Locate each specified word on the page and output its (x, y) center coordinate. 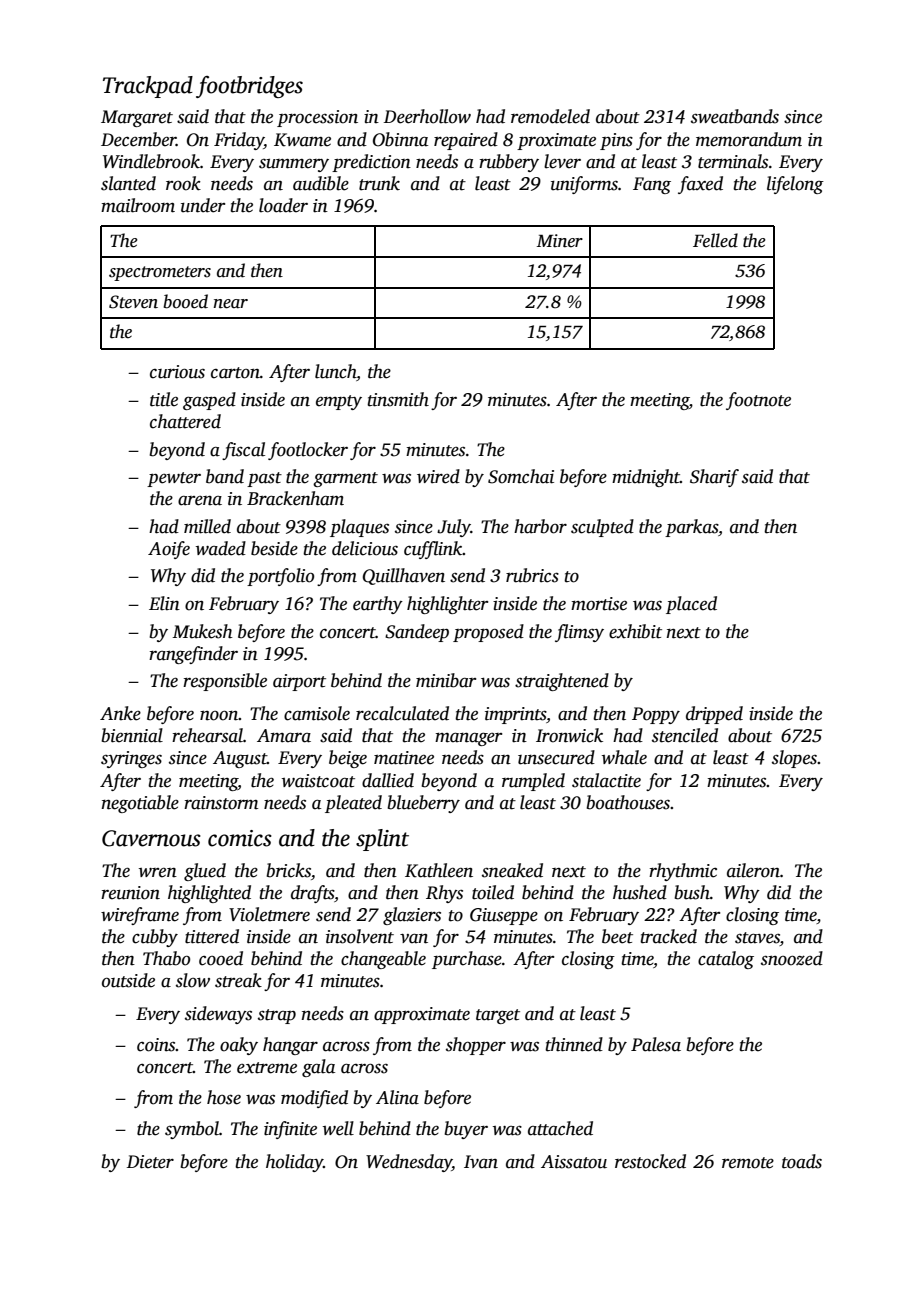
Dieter (150, 1162)
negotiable (140, 804)
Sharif (714, 478)
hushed (640, 892)
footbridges (249, 87)
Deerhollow (427, 116)
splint (382, 840)
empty (339, 402)
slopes (794, 759)
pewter (174, 479)
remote (748, 1163)
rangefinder (193, 655)
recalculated (402, 713)
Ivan (481, 1162)
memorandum (749, 139)
